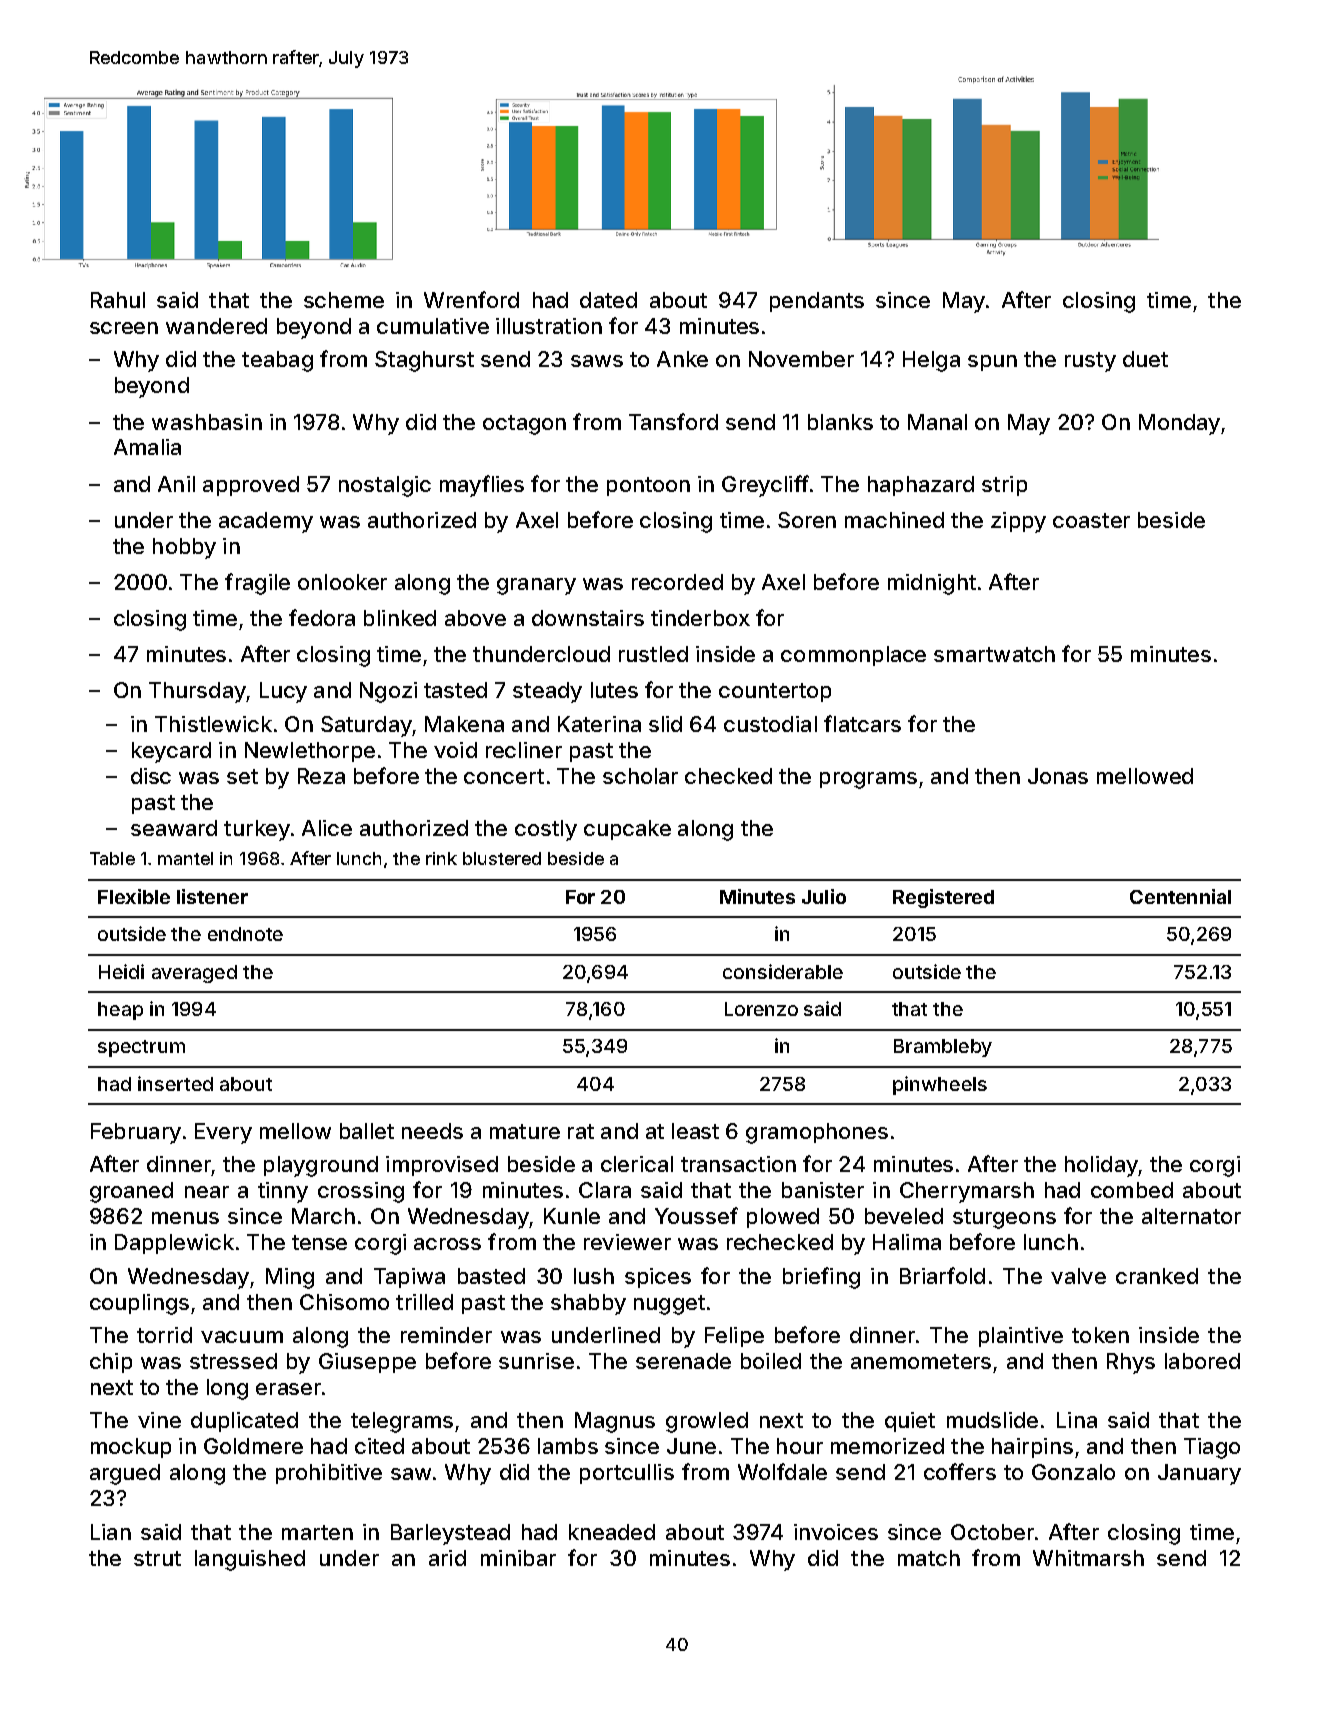  Describe the element at coordinates (151, 776) in the document. I see `disc` at that location.
